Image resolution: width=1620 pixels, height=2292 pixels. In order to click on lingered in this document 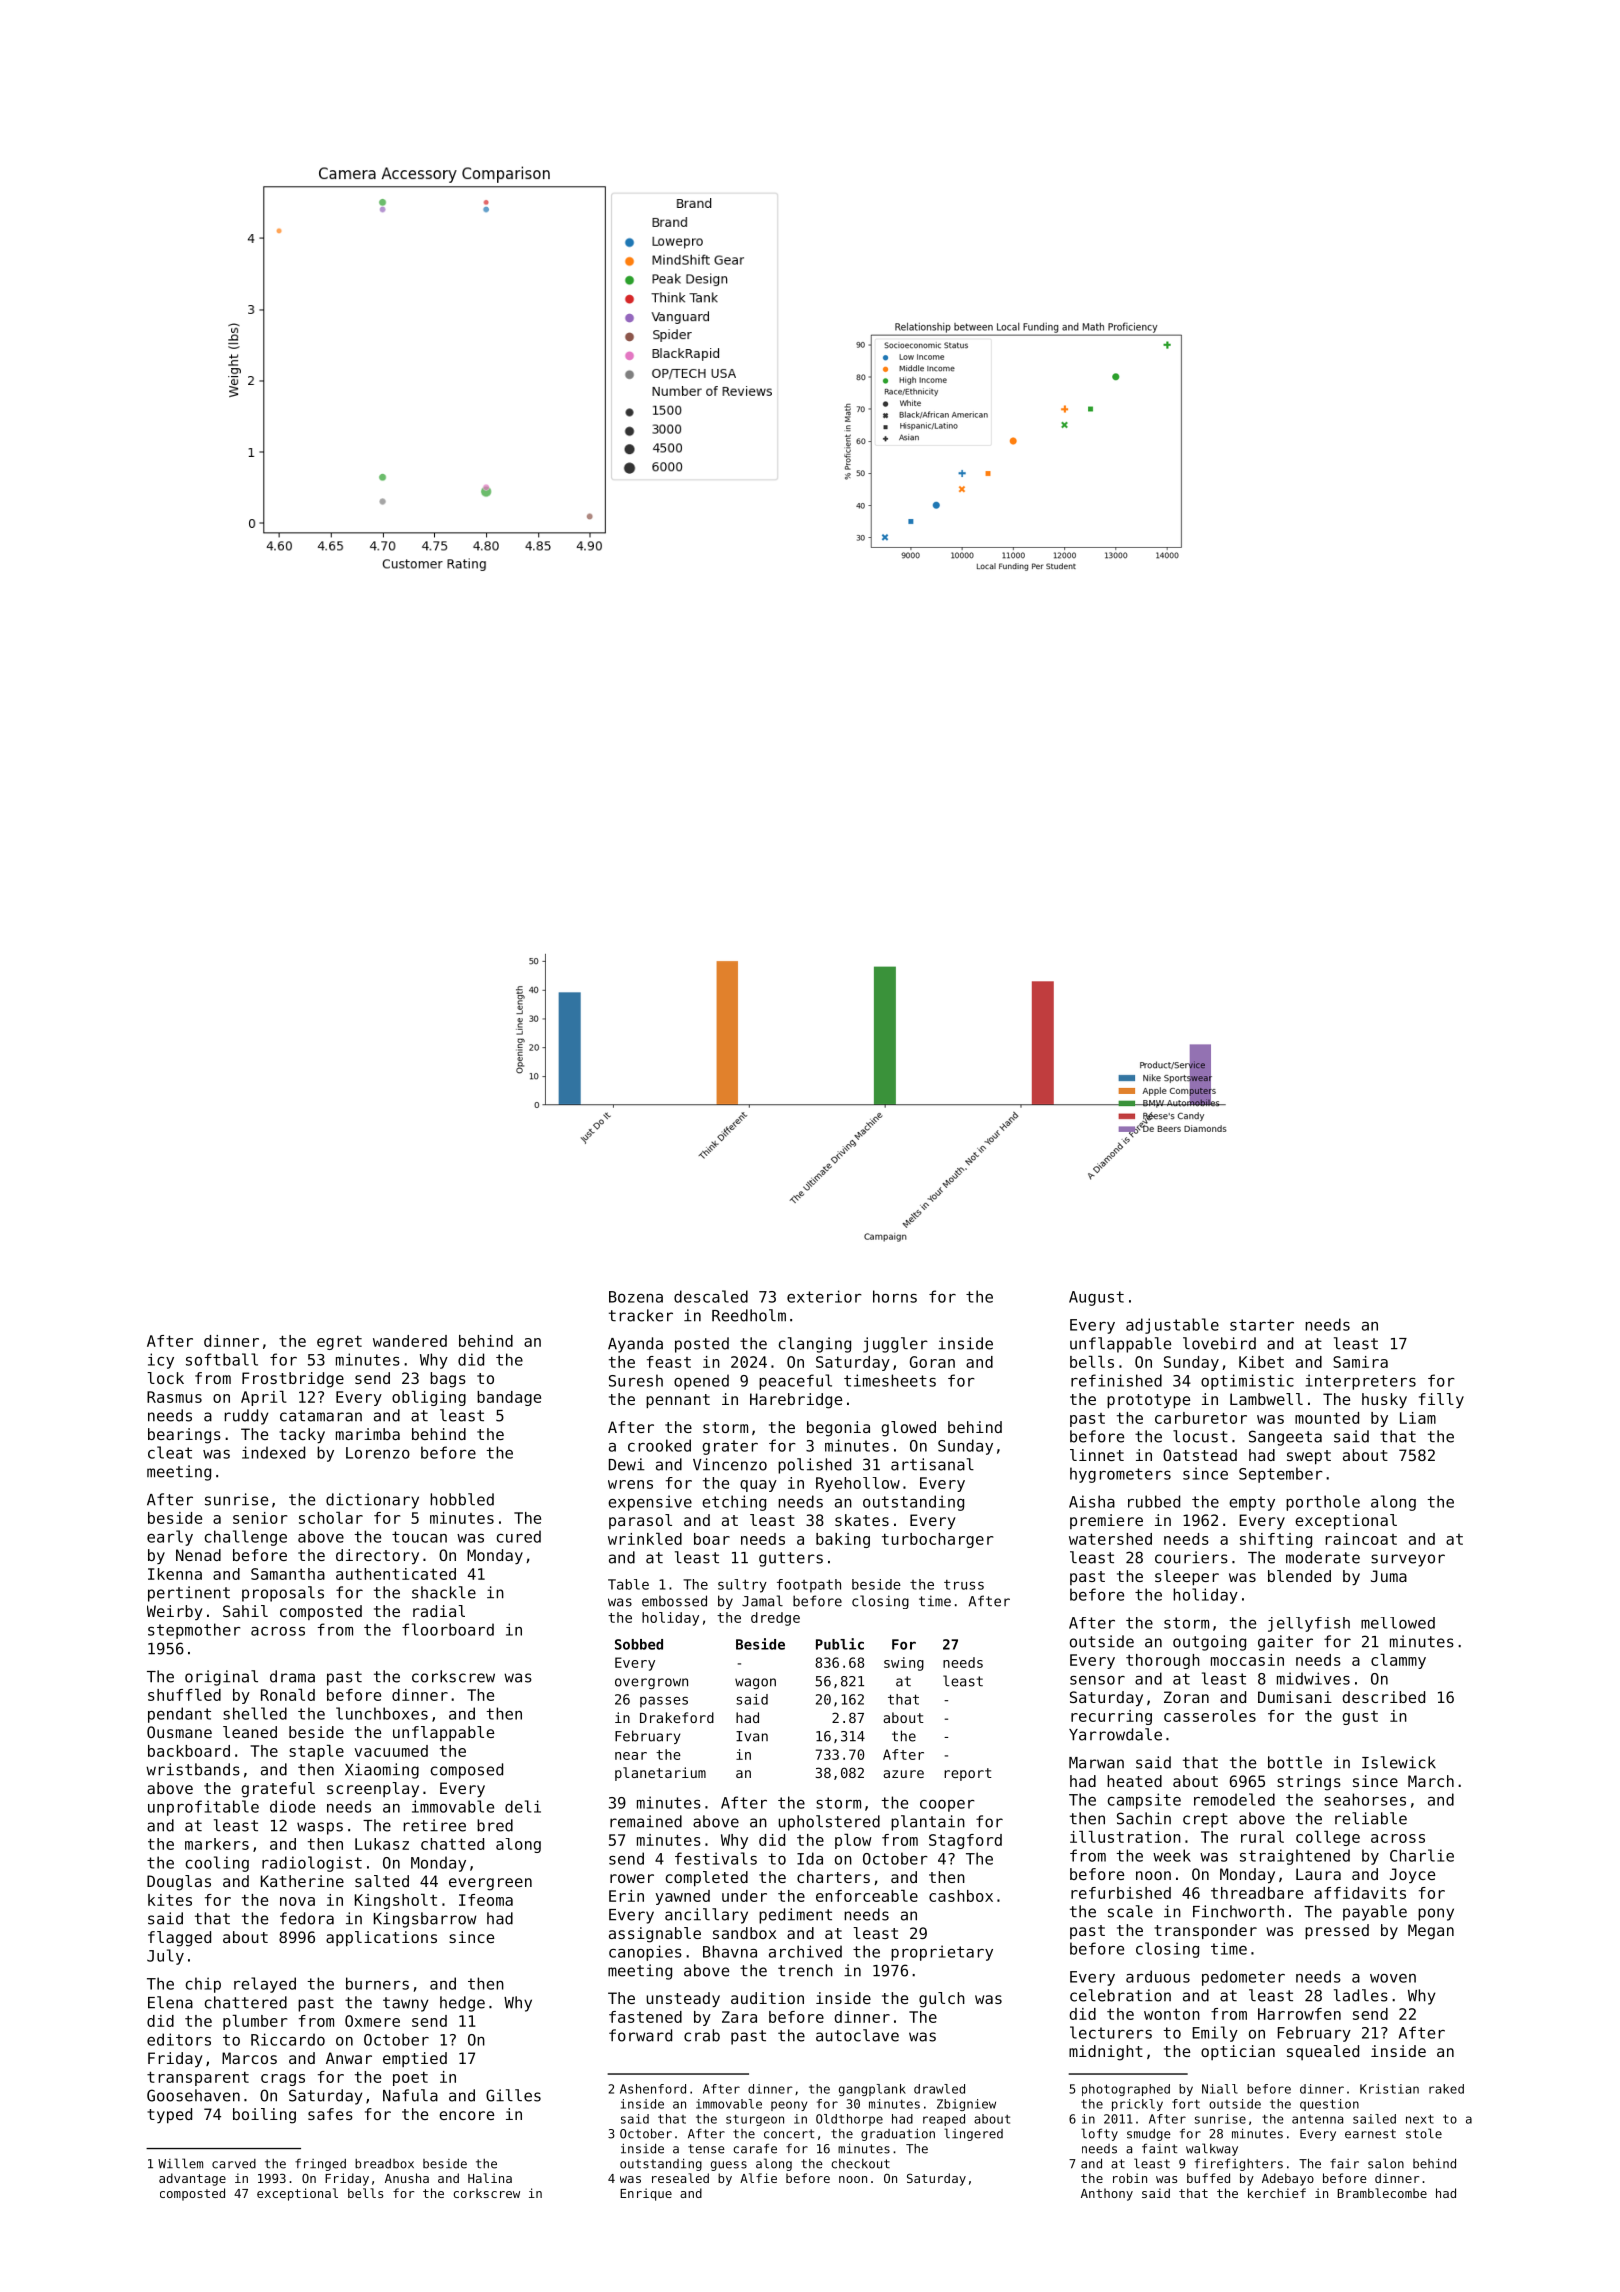, I will do `click(973, 2134)`.
